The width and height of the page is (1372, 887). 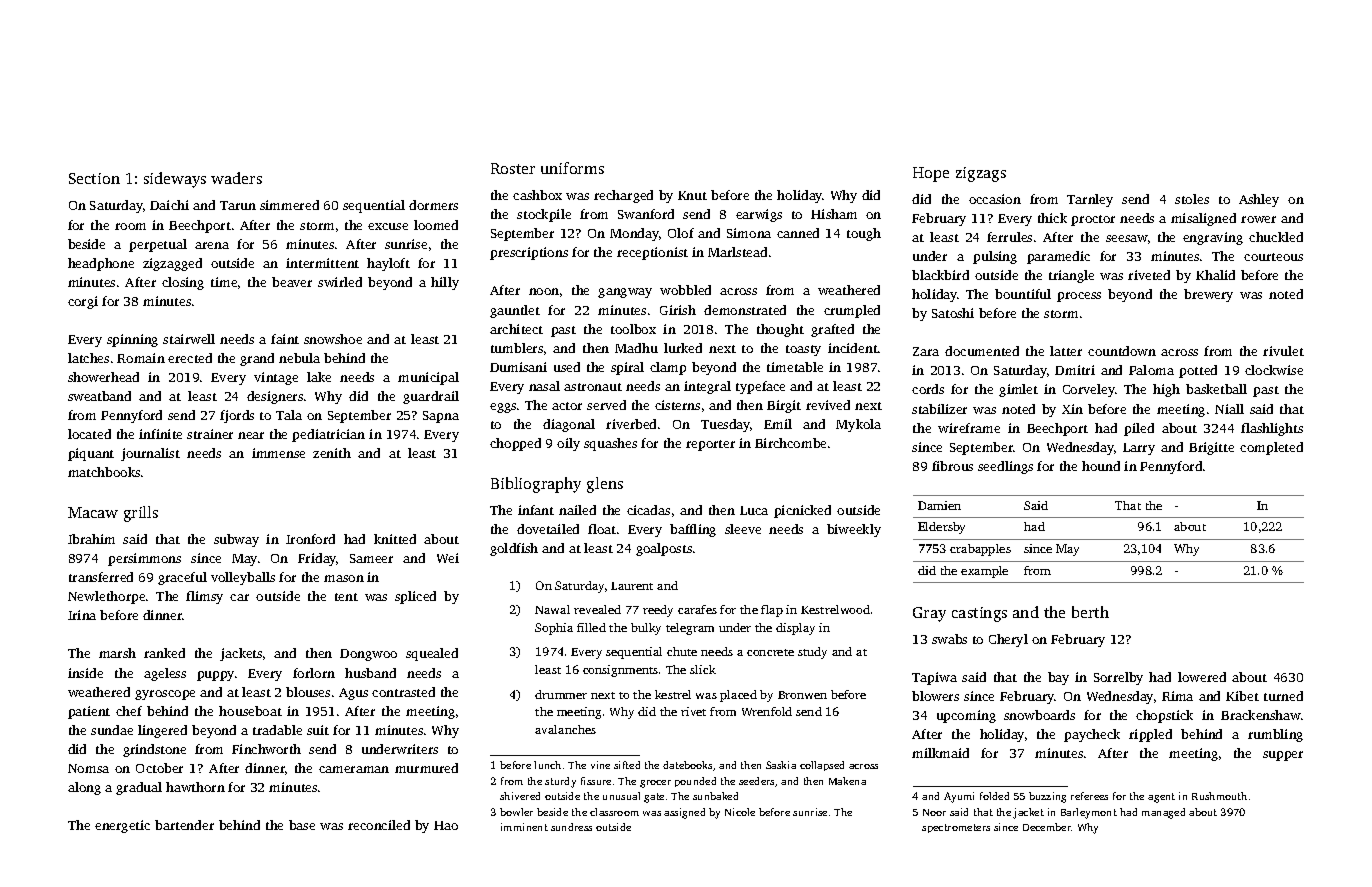 I want to click on datebooks, so click(x=687, y=765).
